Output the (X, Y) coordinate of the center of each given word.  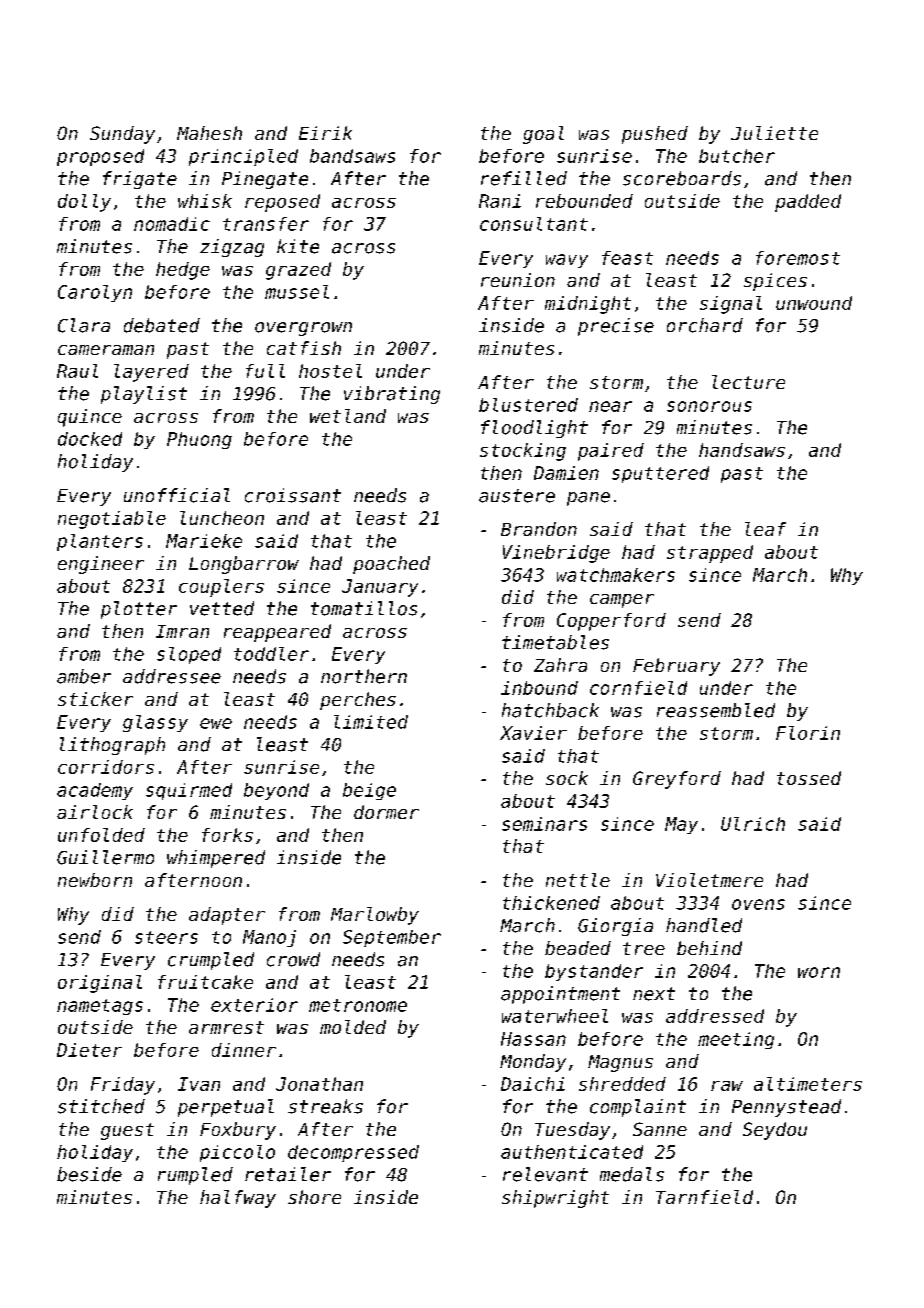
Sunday (122, 135)
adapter (227, 916)
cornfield (638, 688)
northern (364, 676)
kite (298, 246)
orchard (705, 325)
